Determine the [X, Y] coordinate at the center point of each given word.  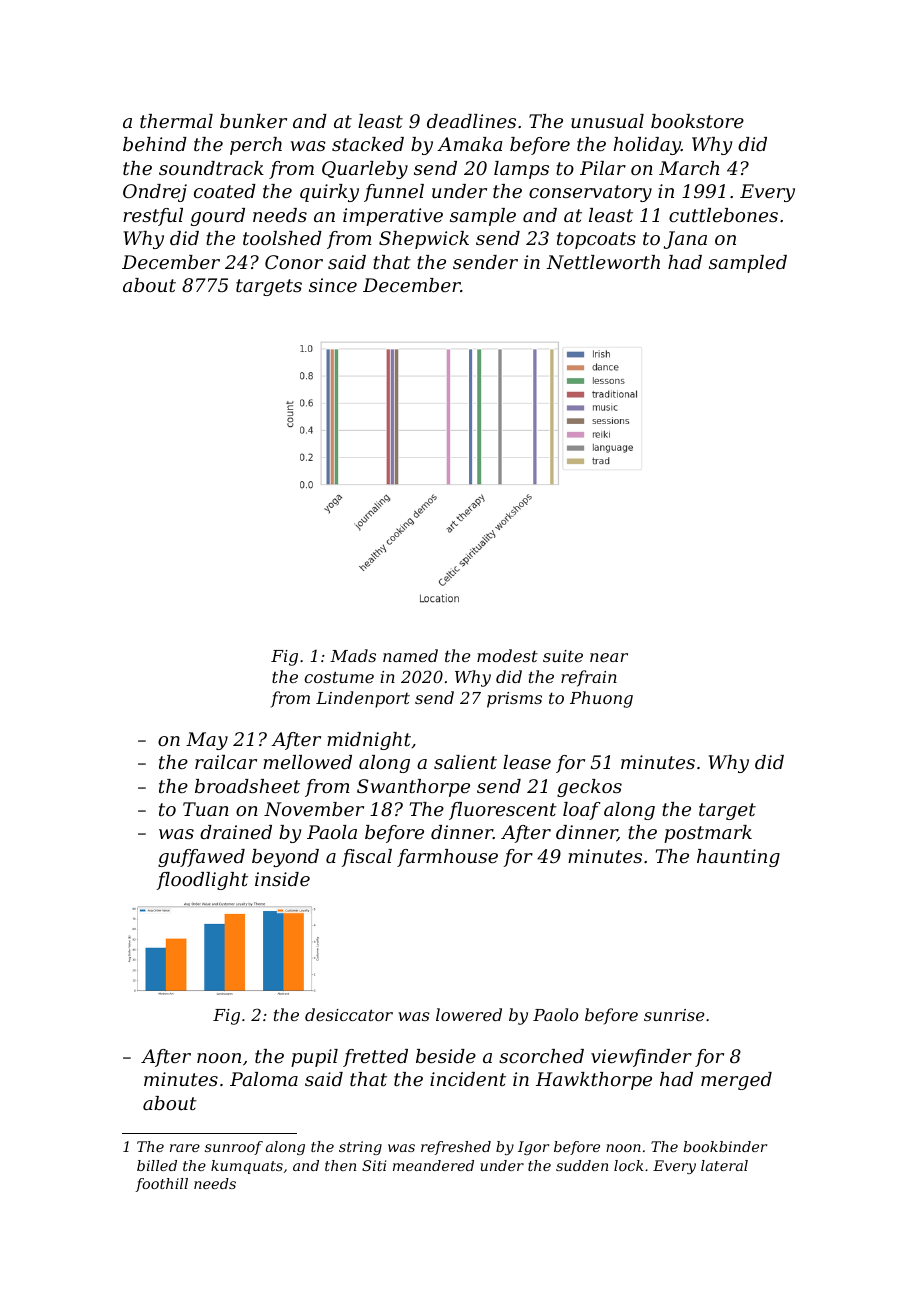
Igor [533, 1148]
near [609, 657]
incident [468, 1079]
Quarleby [365, 170]
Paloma [264, 1079]
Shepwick [424, 240]
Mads [353, 655]
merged [736, 1081]
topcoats [596, 240]
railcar [226, 762]
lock [629, 1165]
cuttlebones [723, 215]
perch [256, 146]
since [333, 285]
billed [157, 1165]
